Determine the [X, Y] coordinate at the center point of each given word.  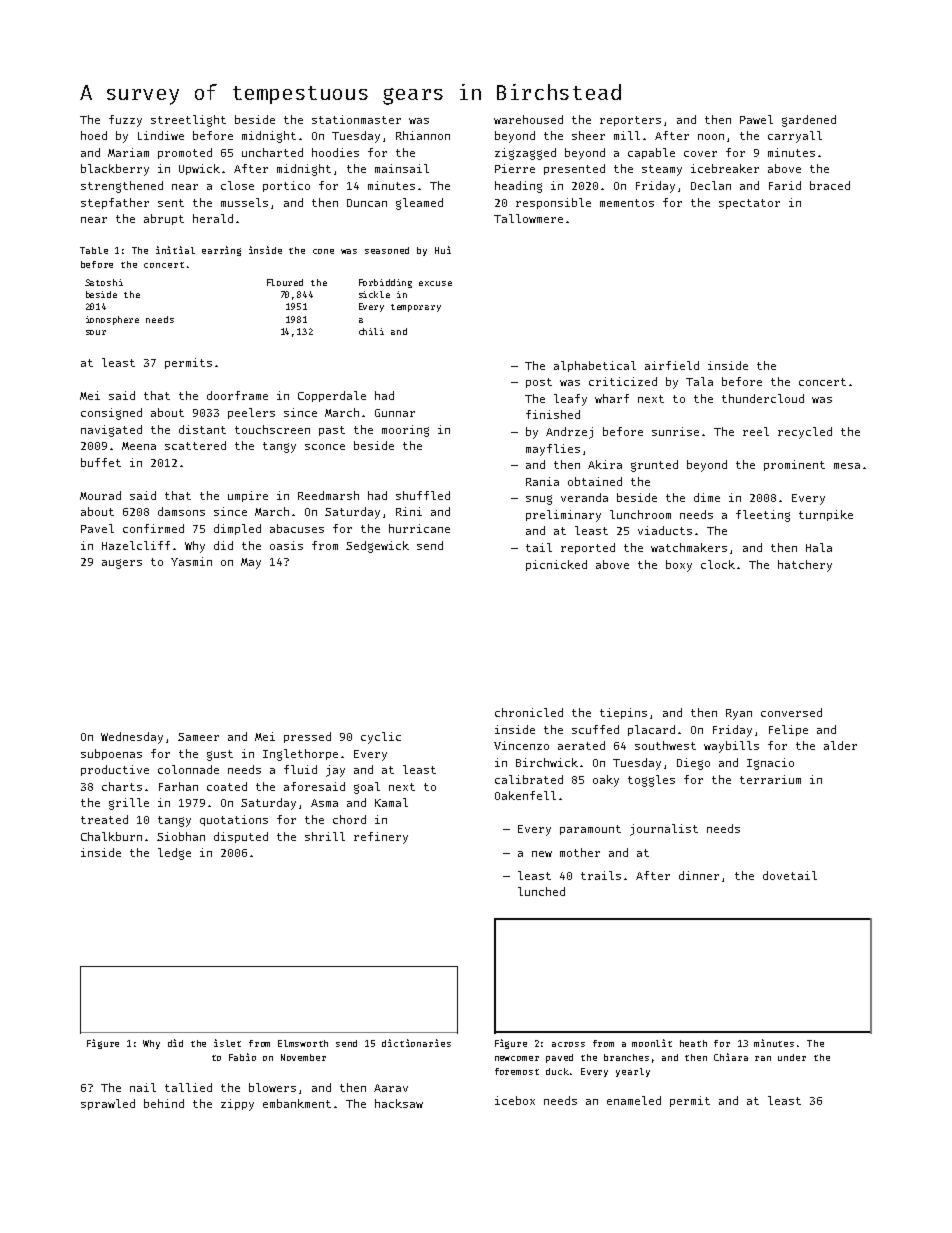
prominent [794, 465]
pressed [307, 737]
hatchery [805, 566]
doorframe [237, 395]
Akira [605, 464]
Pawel [756, 119]
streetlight [188, 121]
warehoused [528, 119]
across [568, 1044]
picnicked [556, 565]
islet [227, 1043]
